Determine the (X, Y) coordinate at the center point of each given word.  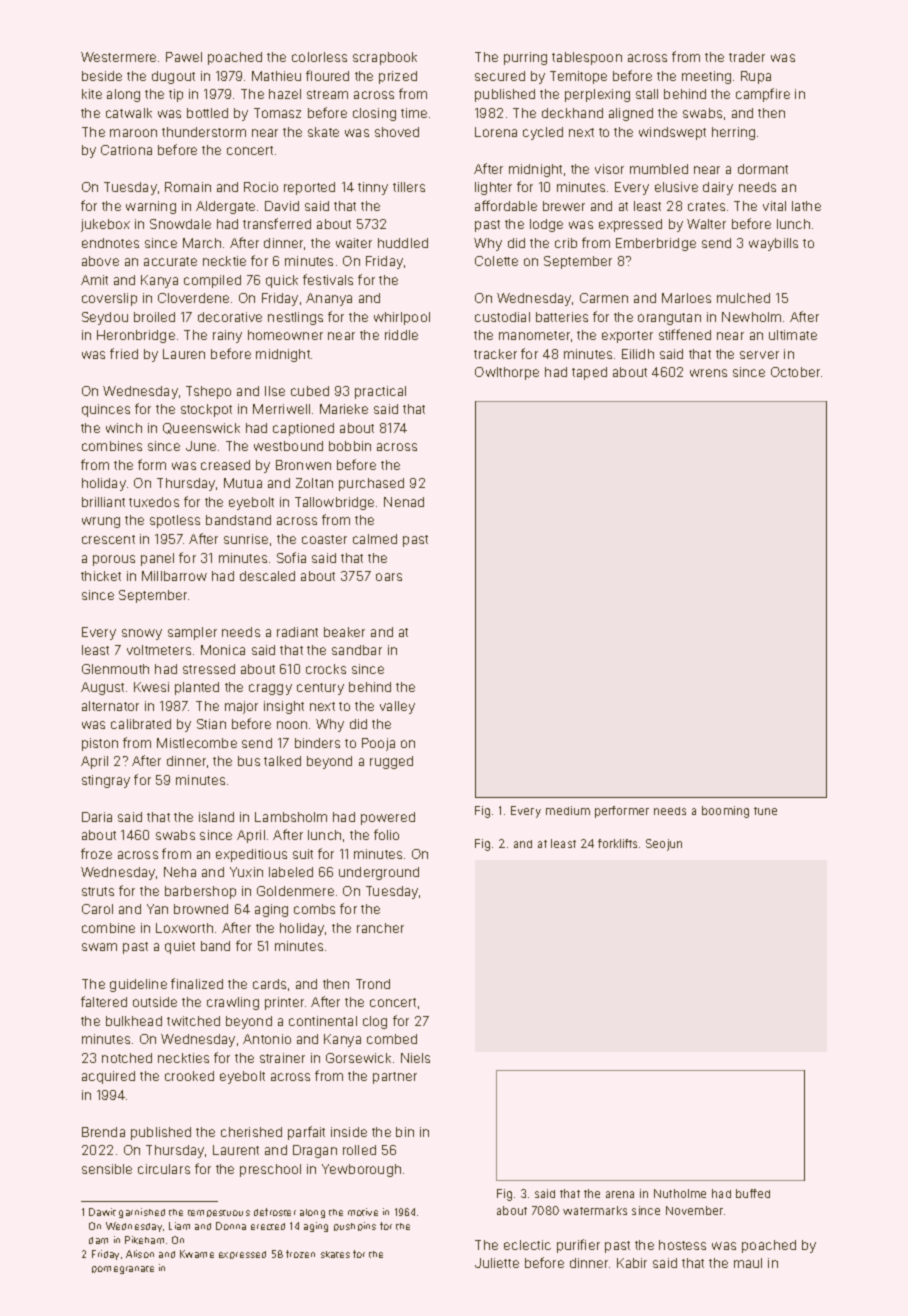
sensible (107, 1169)
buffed (753, 1193)
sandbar (357, 650)
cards (269, 984)
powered (388, 818)
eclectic (527, 1245)
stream (327, 94)
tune (765, 811)
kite (92, 94)
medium (568, 810)
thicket (101, 576)
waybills (773, 244)
